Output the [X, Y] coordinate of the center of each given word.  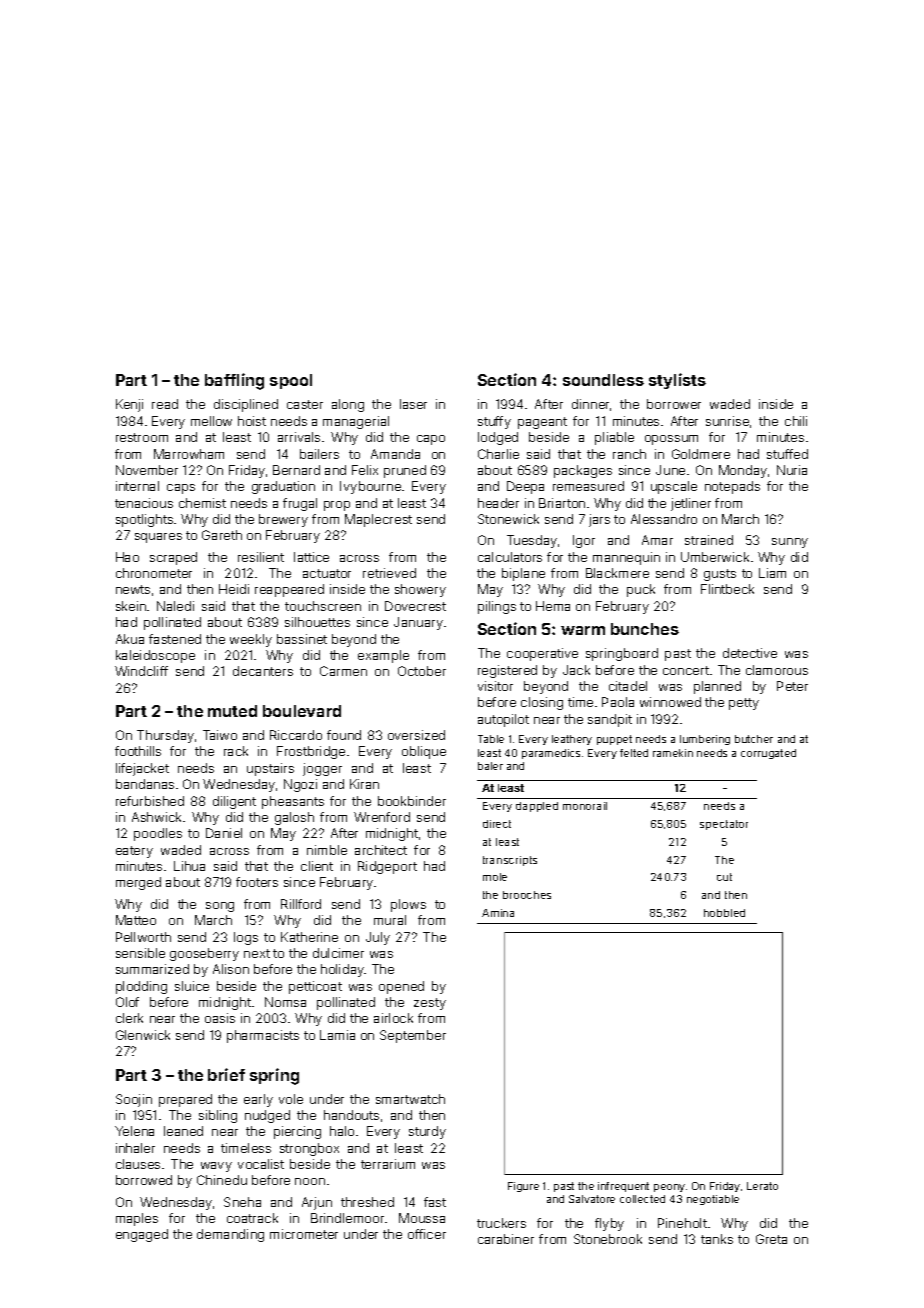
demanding [230, 1235]
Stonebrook [608, 1239]
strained [709, 540]
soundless [603, 380]
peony [669, 1188]
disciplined [246, 405]
